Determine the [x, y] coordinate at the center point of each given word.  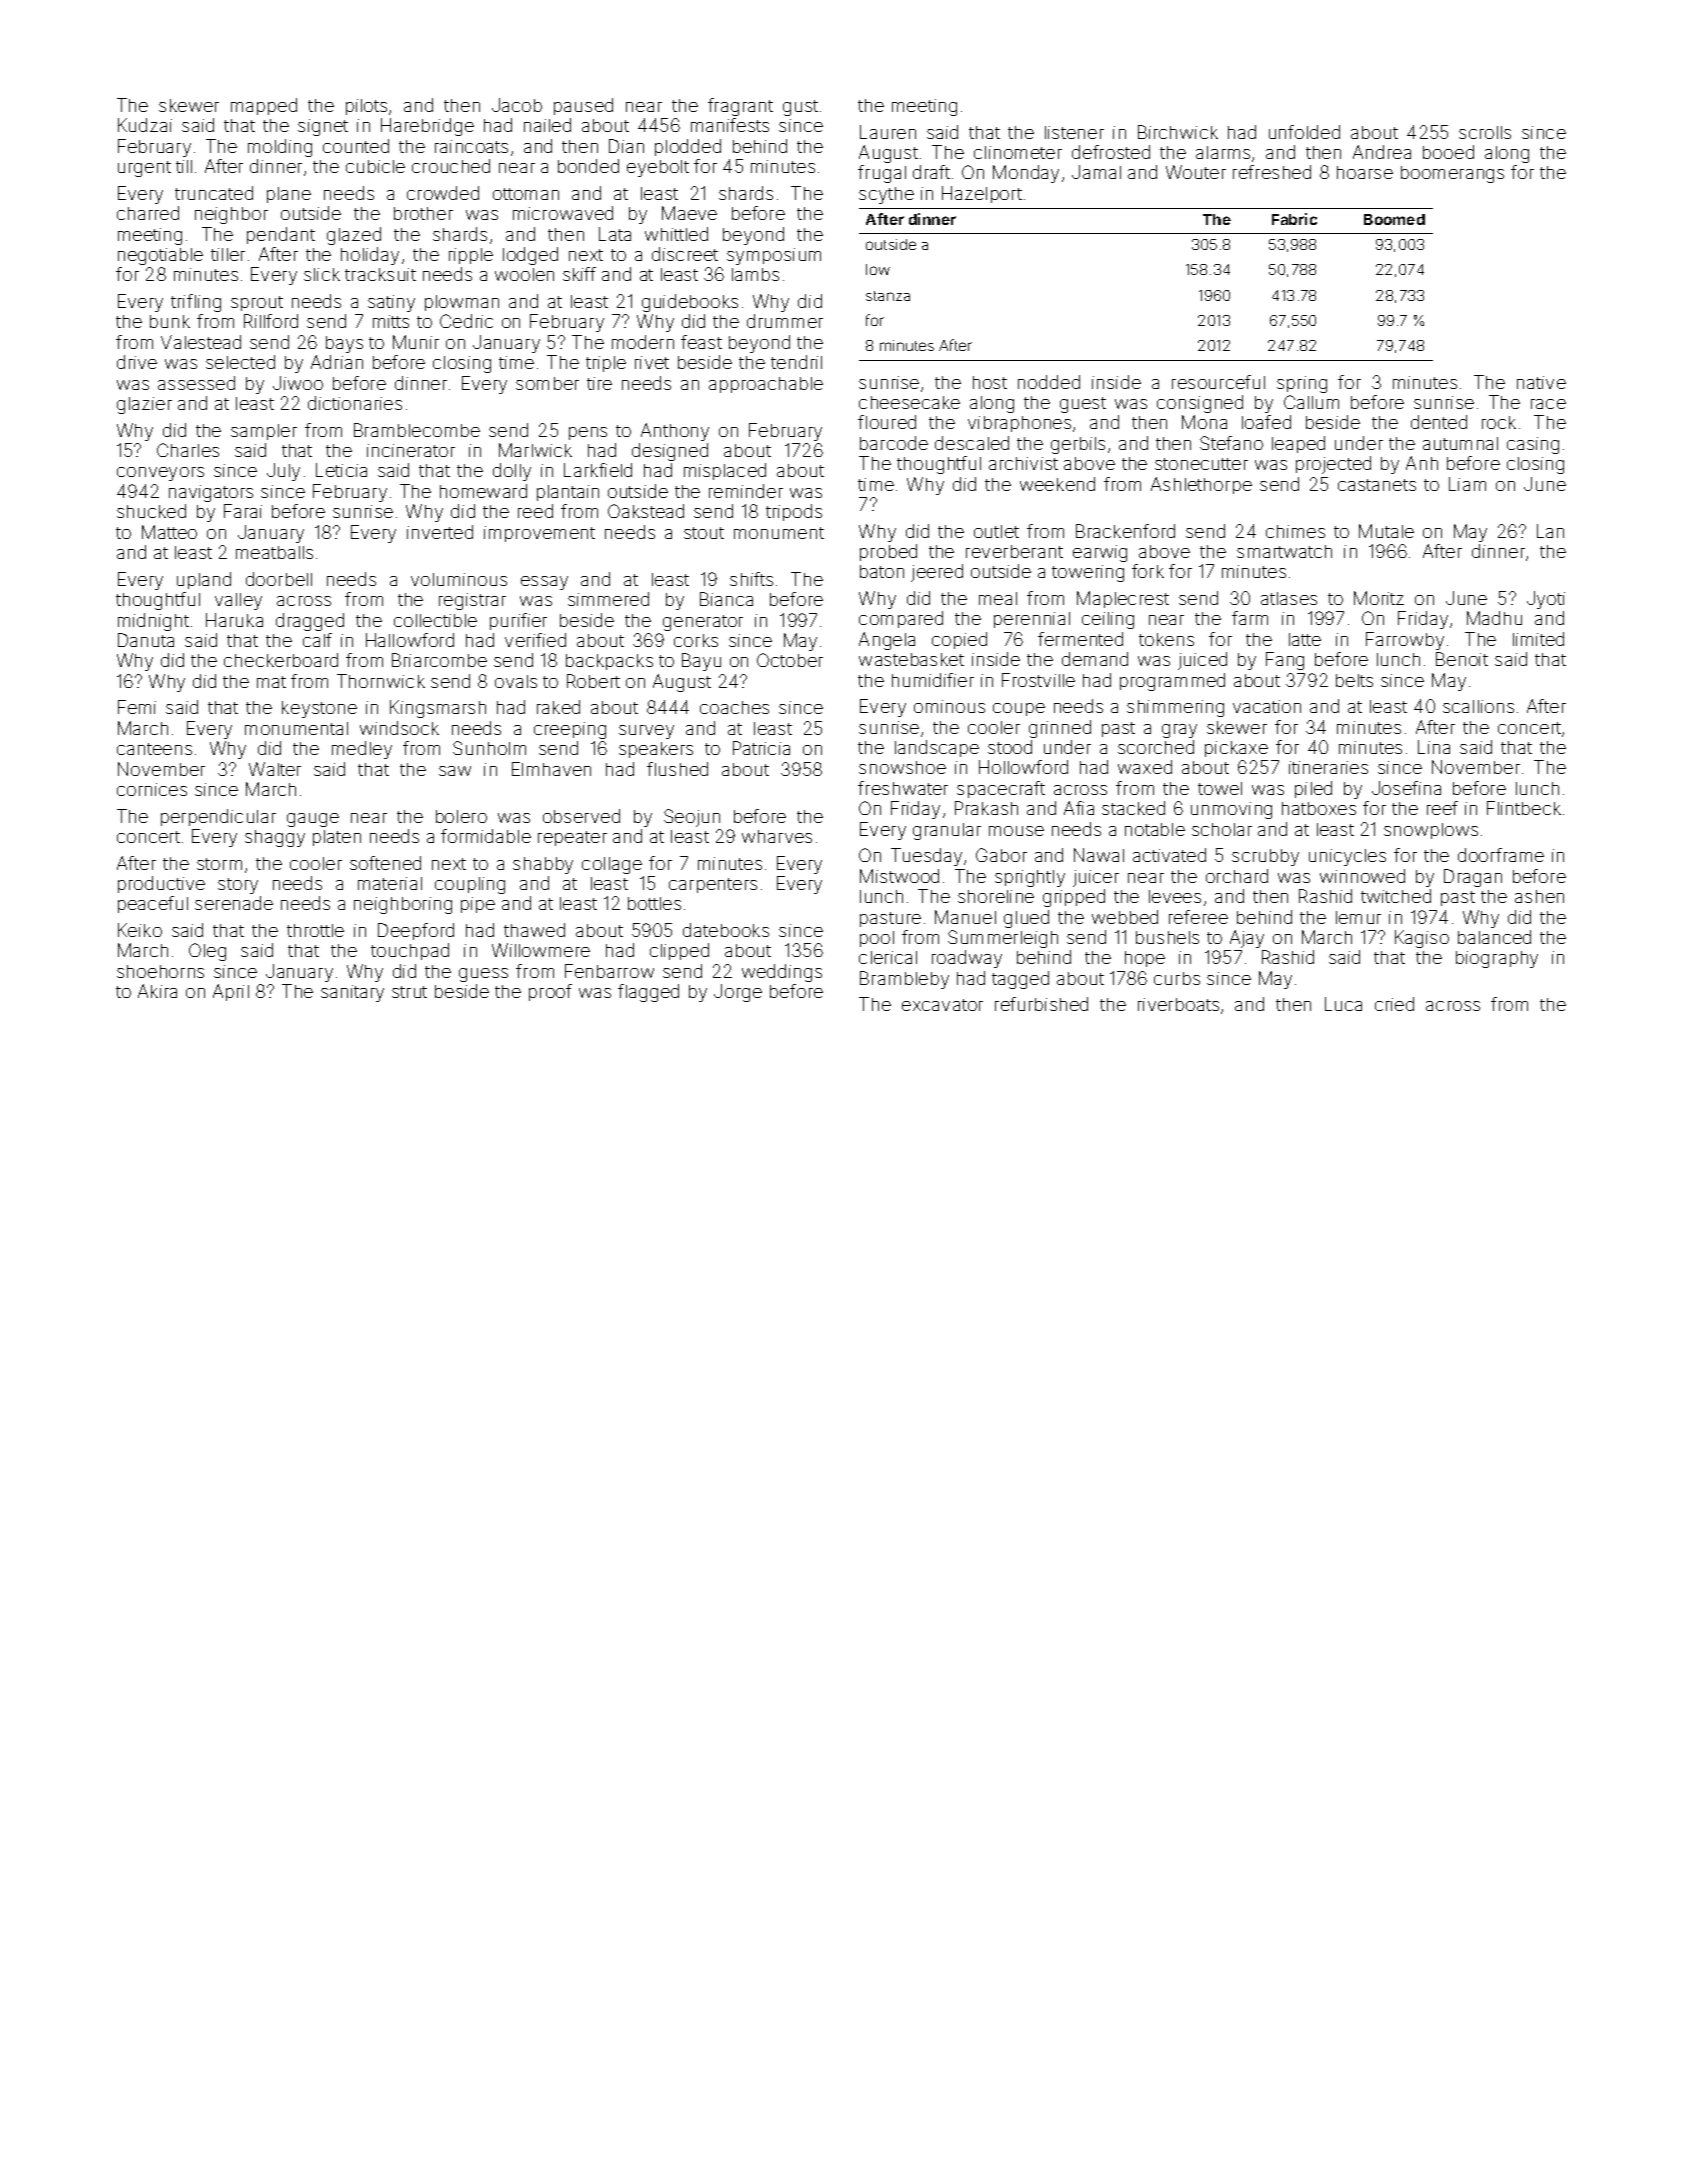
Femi [137, 707]
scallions [1478, 706]
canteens [154, 749]
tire [599, 383]
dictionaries [355, 403]
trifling [196, 303]
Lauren [888, 132]
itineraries [1328, 767]
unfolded [1304, 132]
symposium [774, 256]
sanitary [352, 993]
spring [1302, 384]
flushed [677, 769]
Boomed [1394, 219]
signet [323, 127]
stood [1010, 747]
